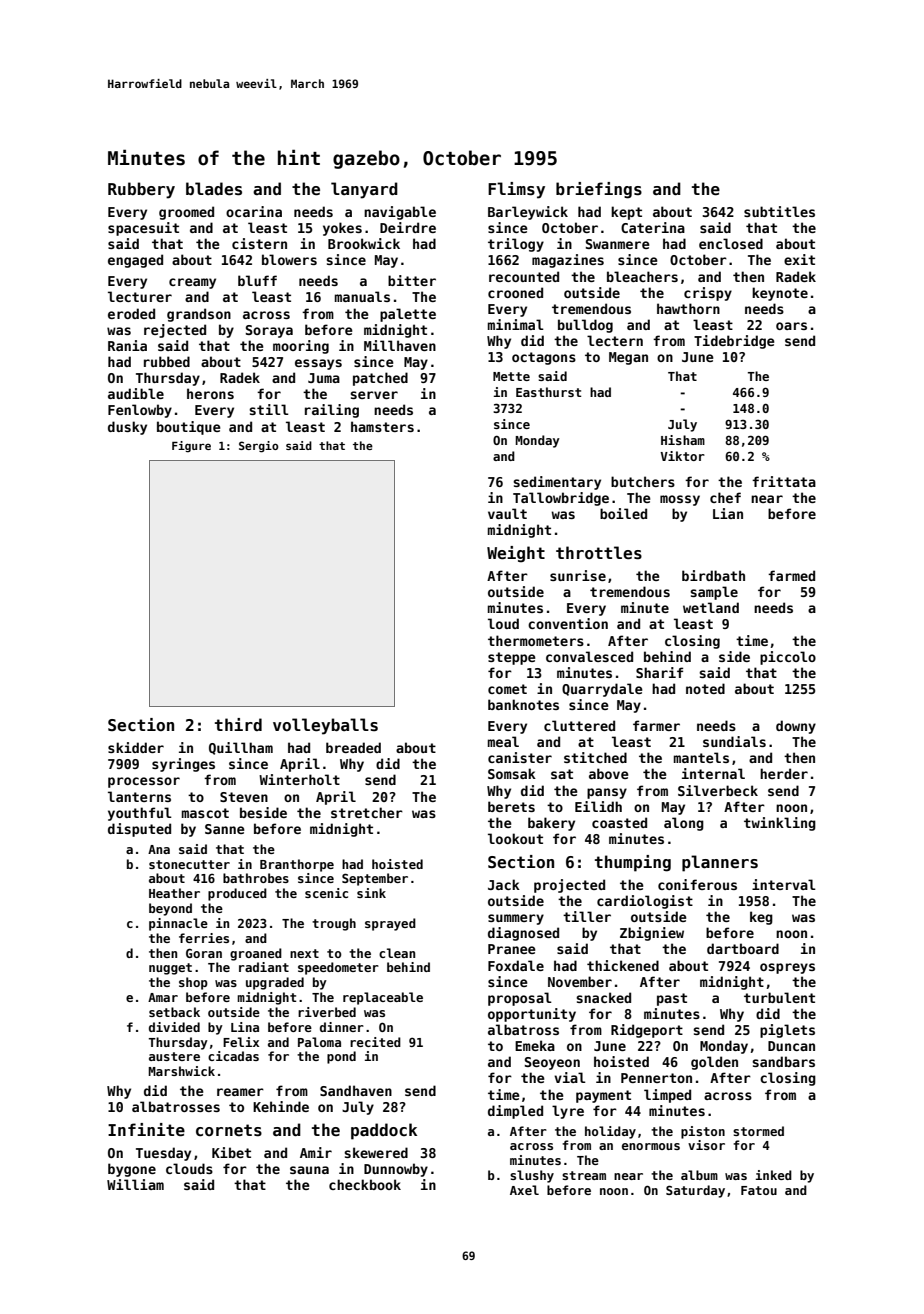 The image size is (924, 1314). I want to click on reamer, so click(240, 1092).
